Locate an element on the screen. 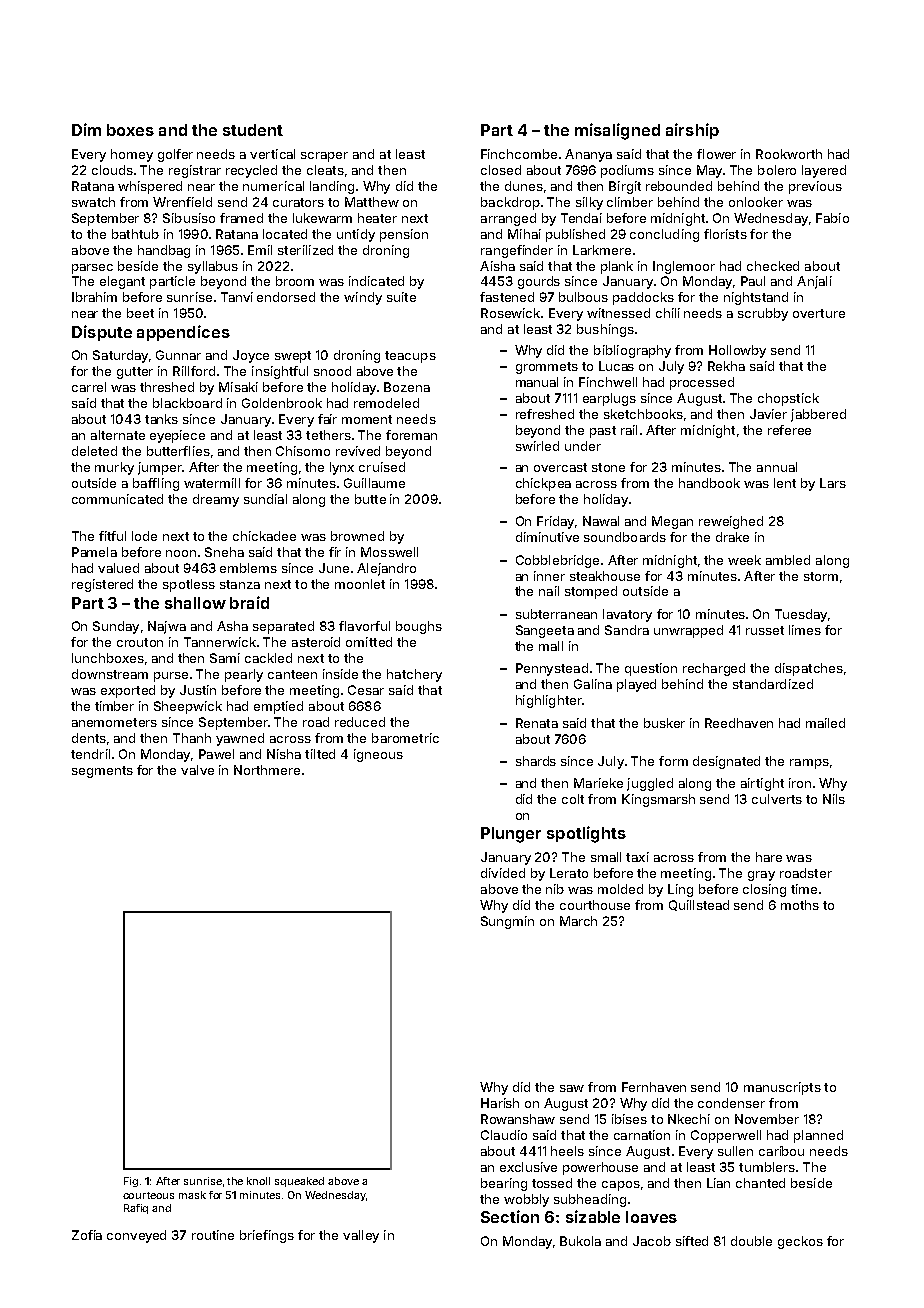 This screenshot has height=1308, width=924. Fernhaven is located at coordinates (654, 1087).
